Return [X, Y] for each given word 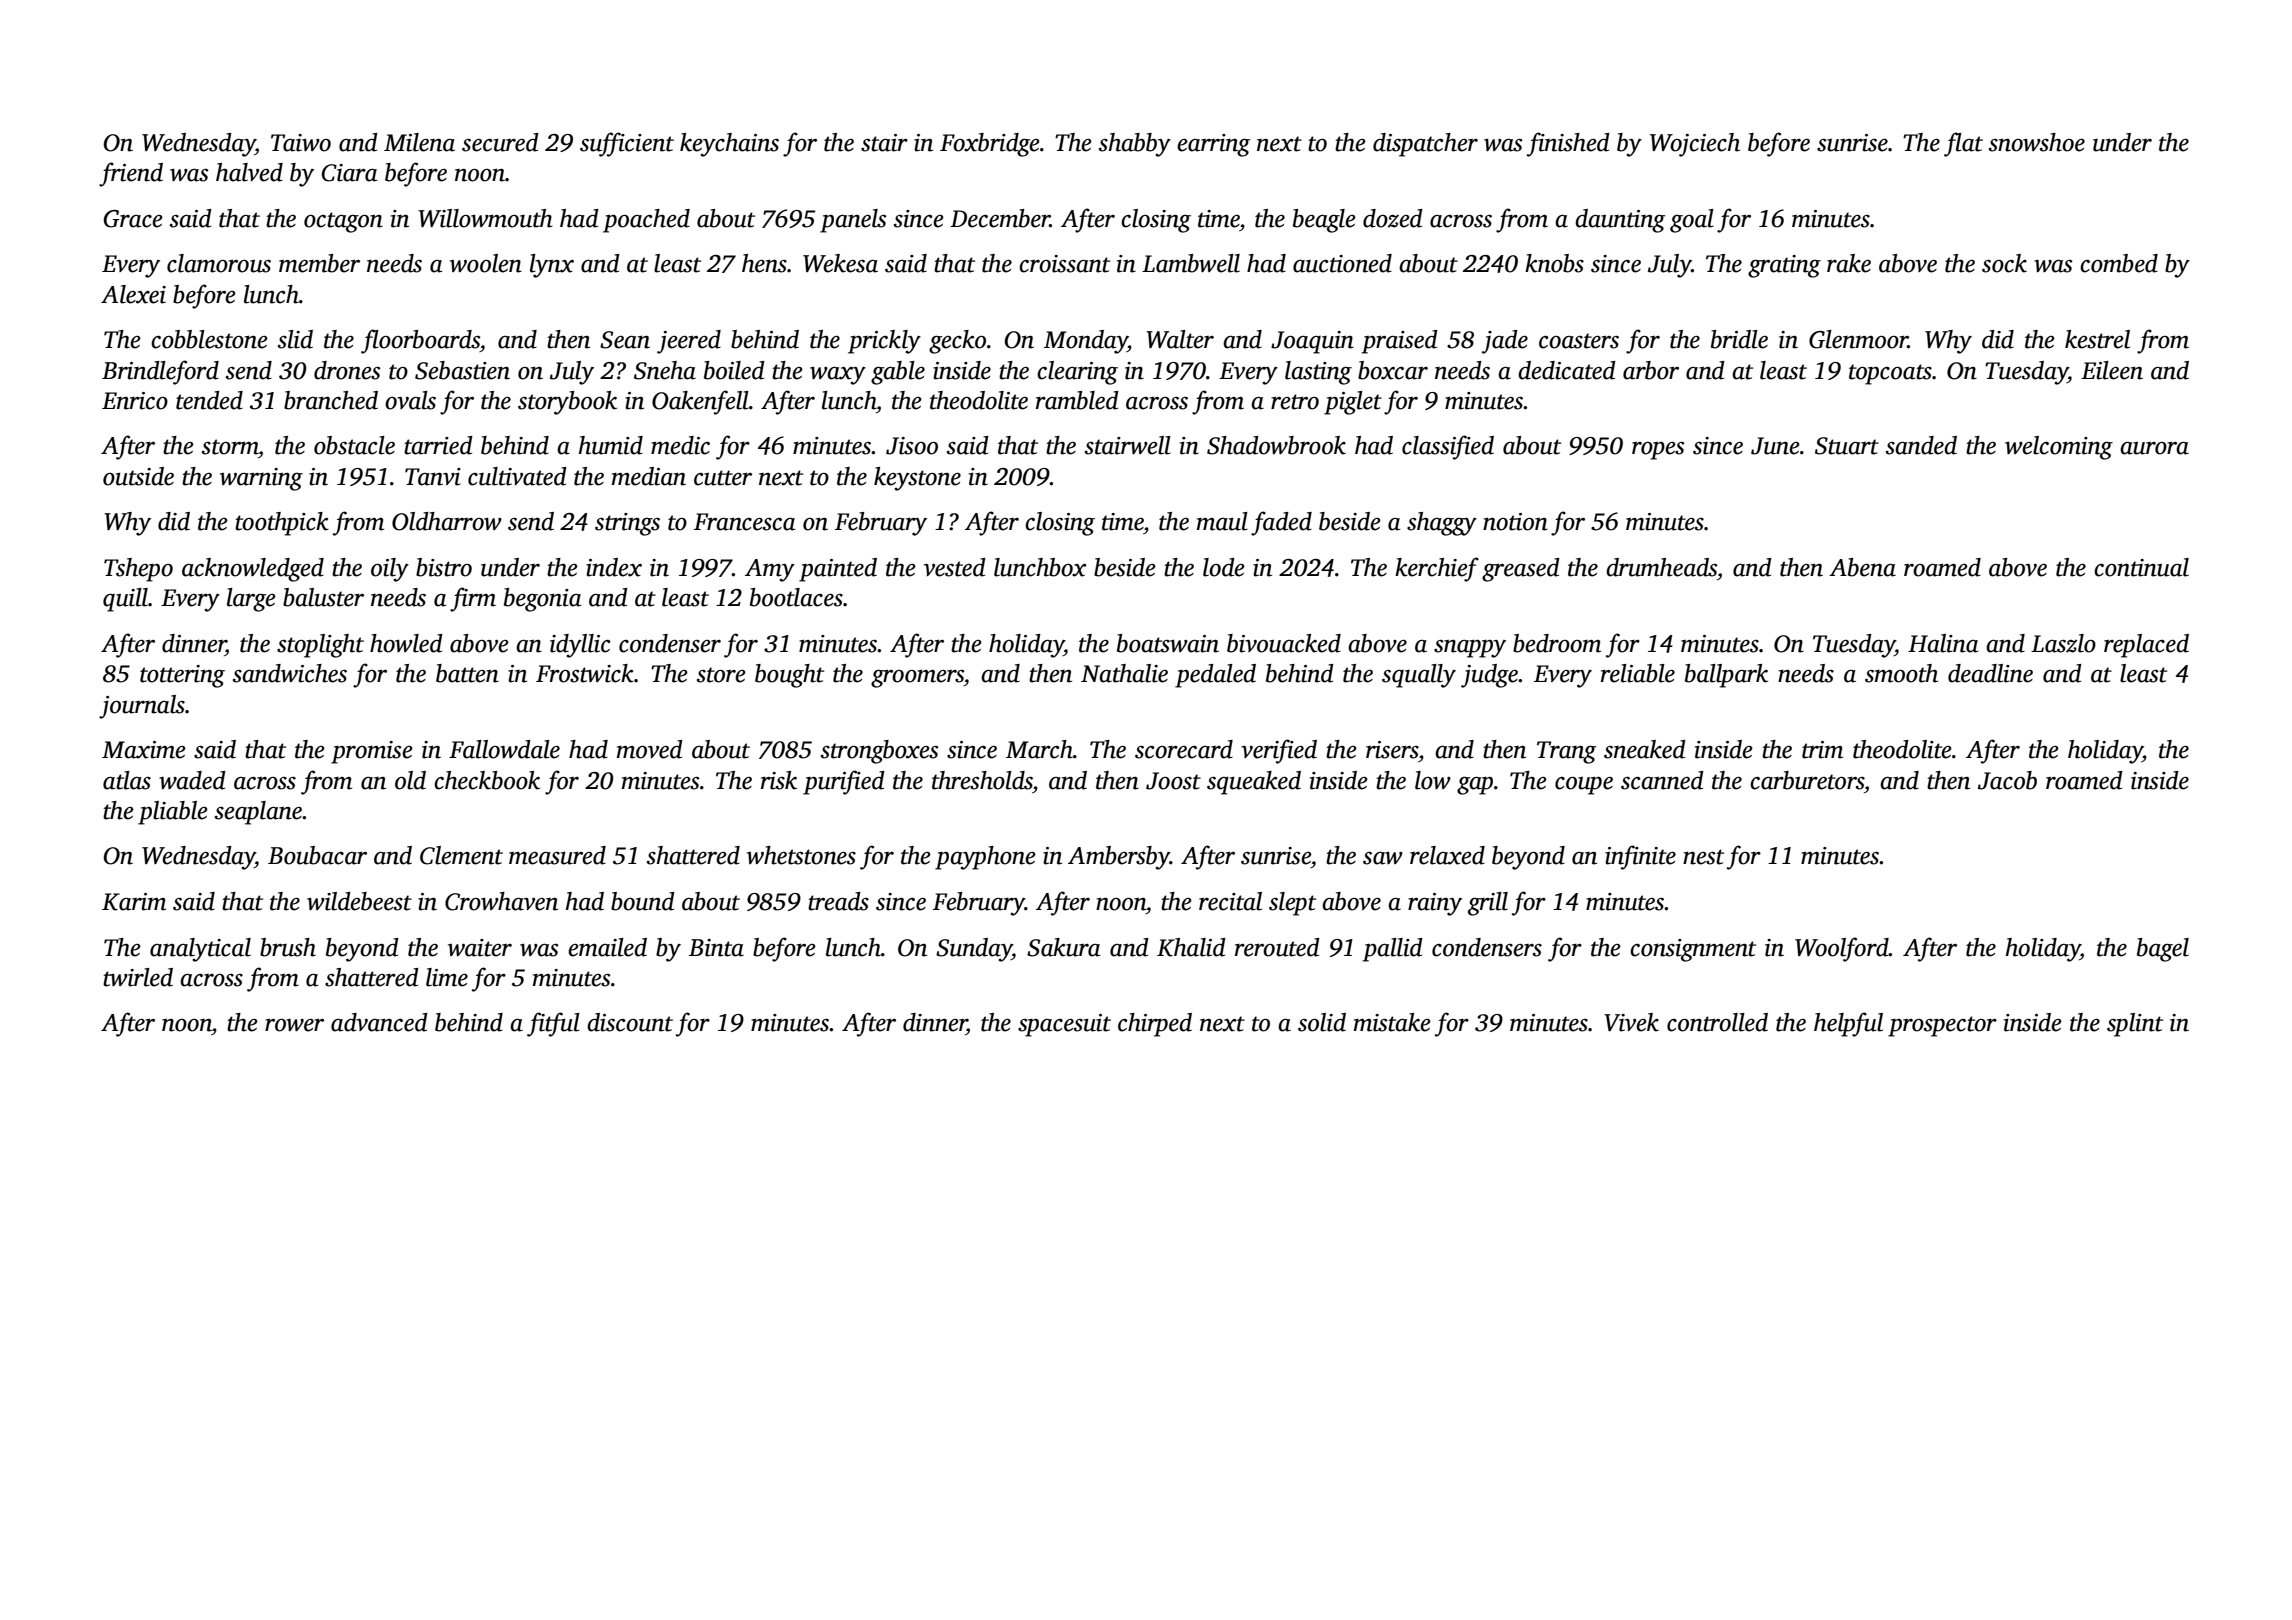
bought [789, 676]
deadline [1990, 673]
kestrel [2097, 339]
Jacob [2007, 780]
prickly [884, 342]
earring [1213, 145]
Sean [625, 340]
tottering [182, 676]
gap [1475, 785]
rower [294, 1025]
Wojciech [1695, 145]
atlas [127, 780]
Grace [133, 219]
